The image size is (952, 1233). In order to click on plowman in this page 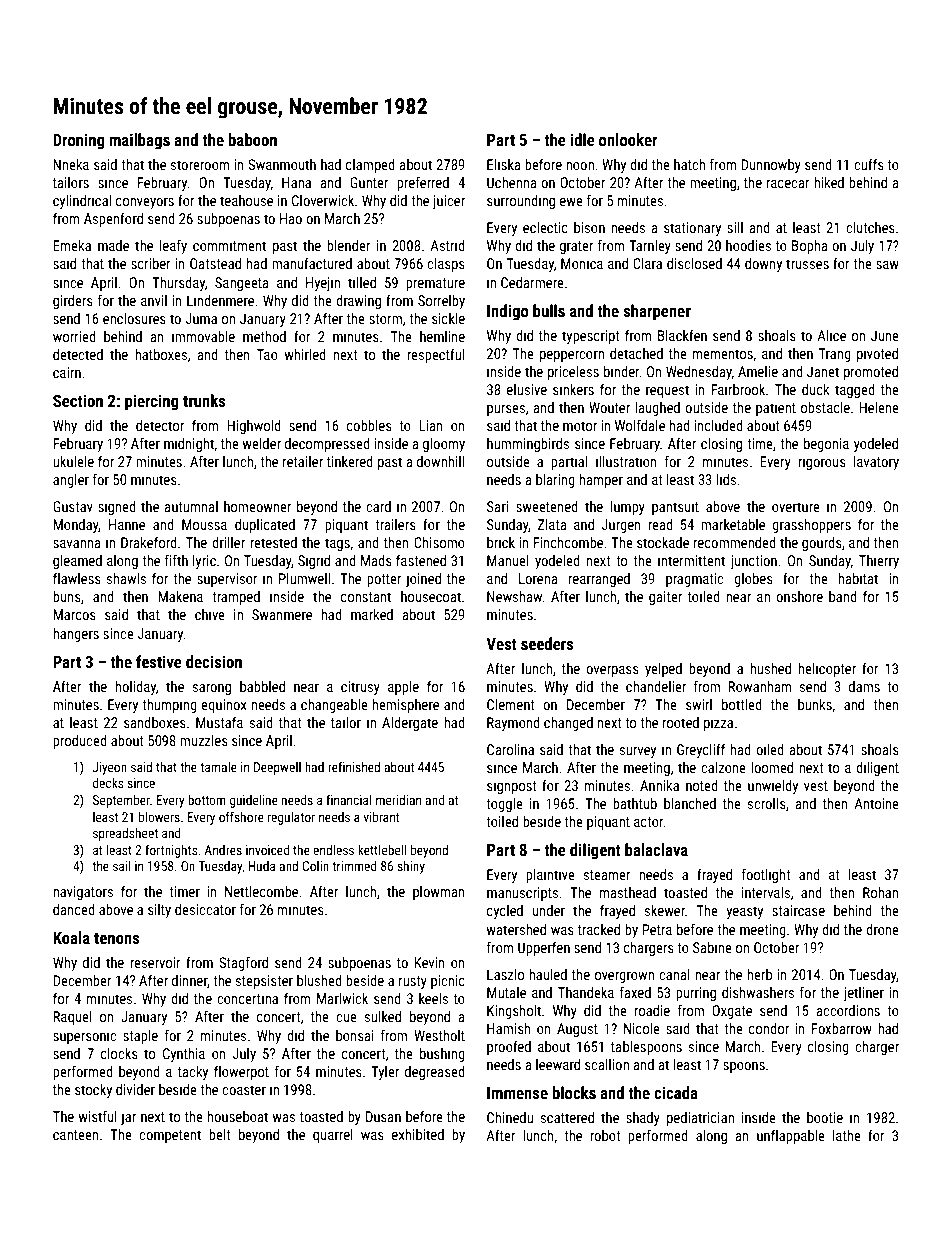, I will do `click(439, 893)`.
